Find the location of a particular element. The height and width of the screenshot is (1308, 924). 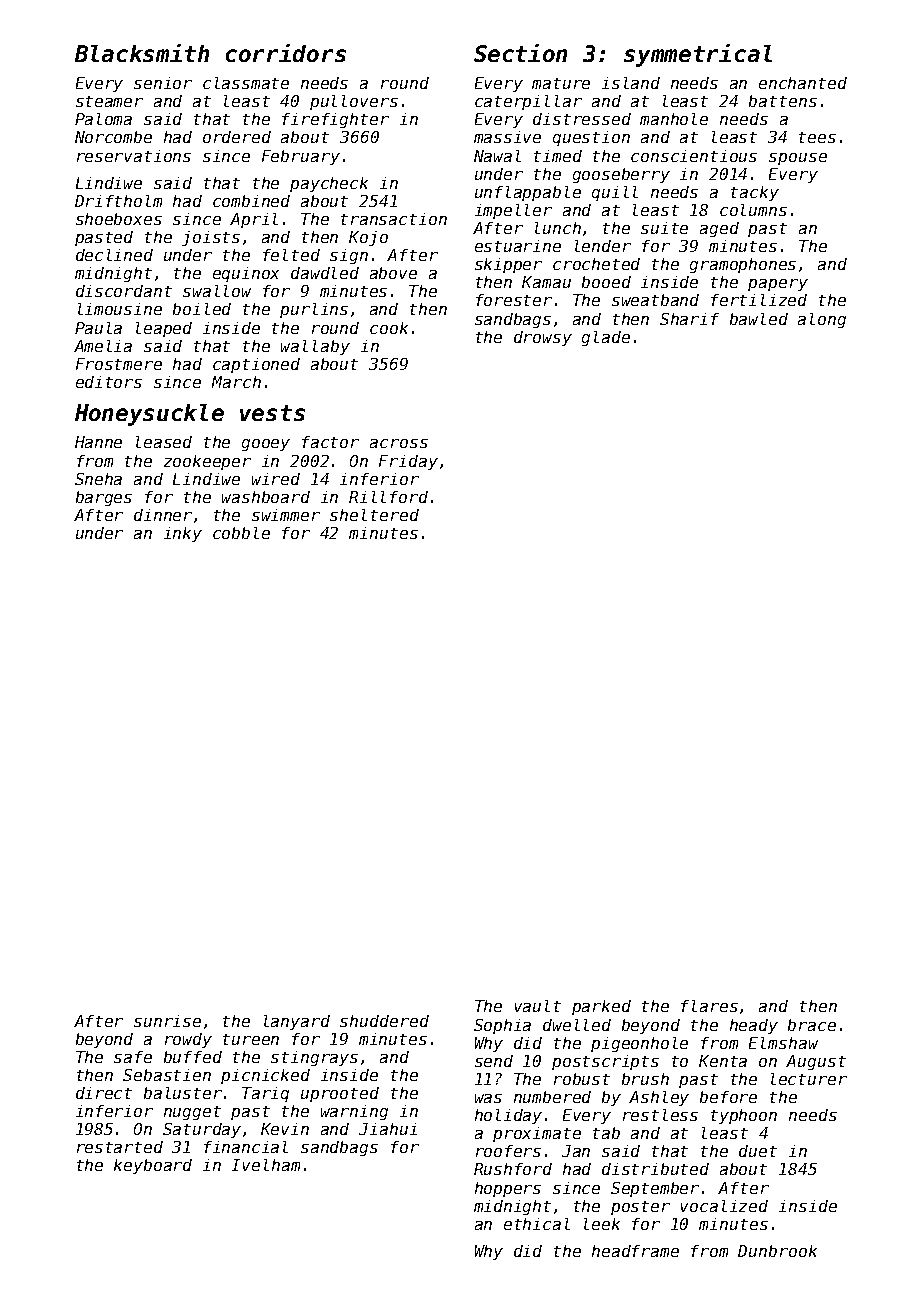

Blacksmith is located at coordinates (142, 53).
